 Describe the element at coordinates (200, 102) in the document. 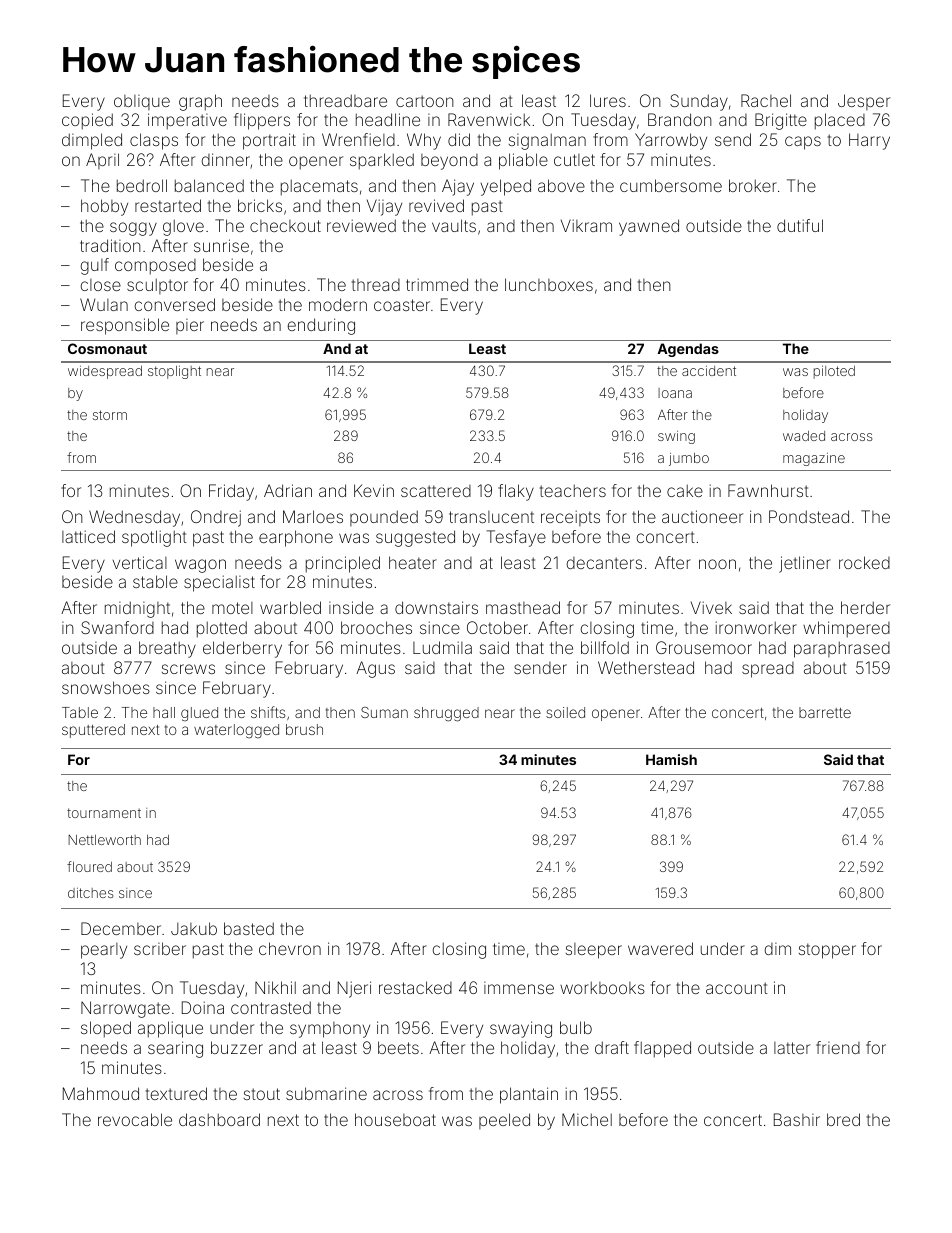

I see `graph` at that location.
